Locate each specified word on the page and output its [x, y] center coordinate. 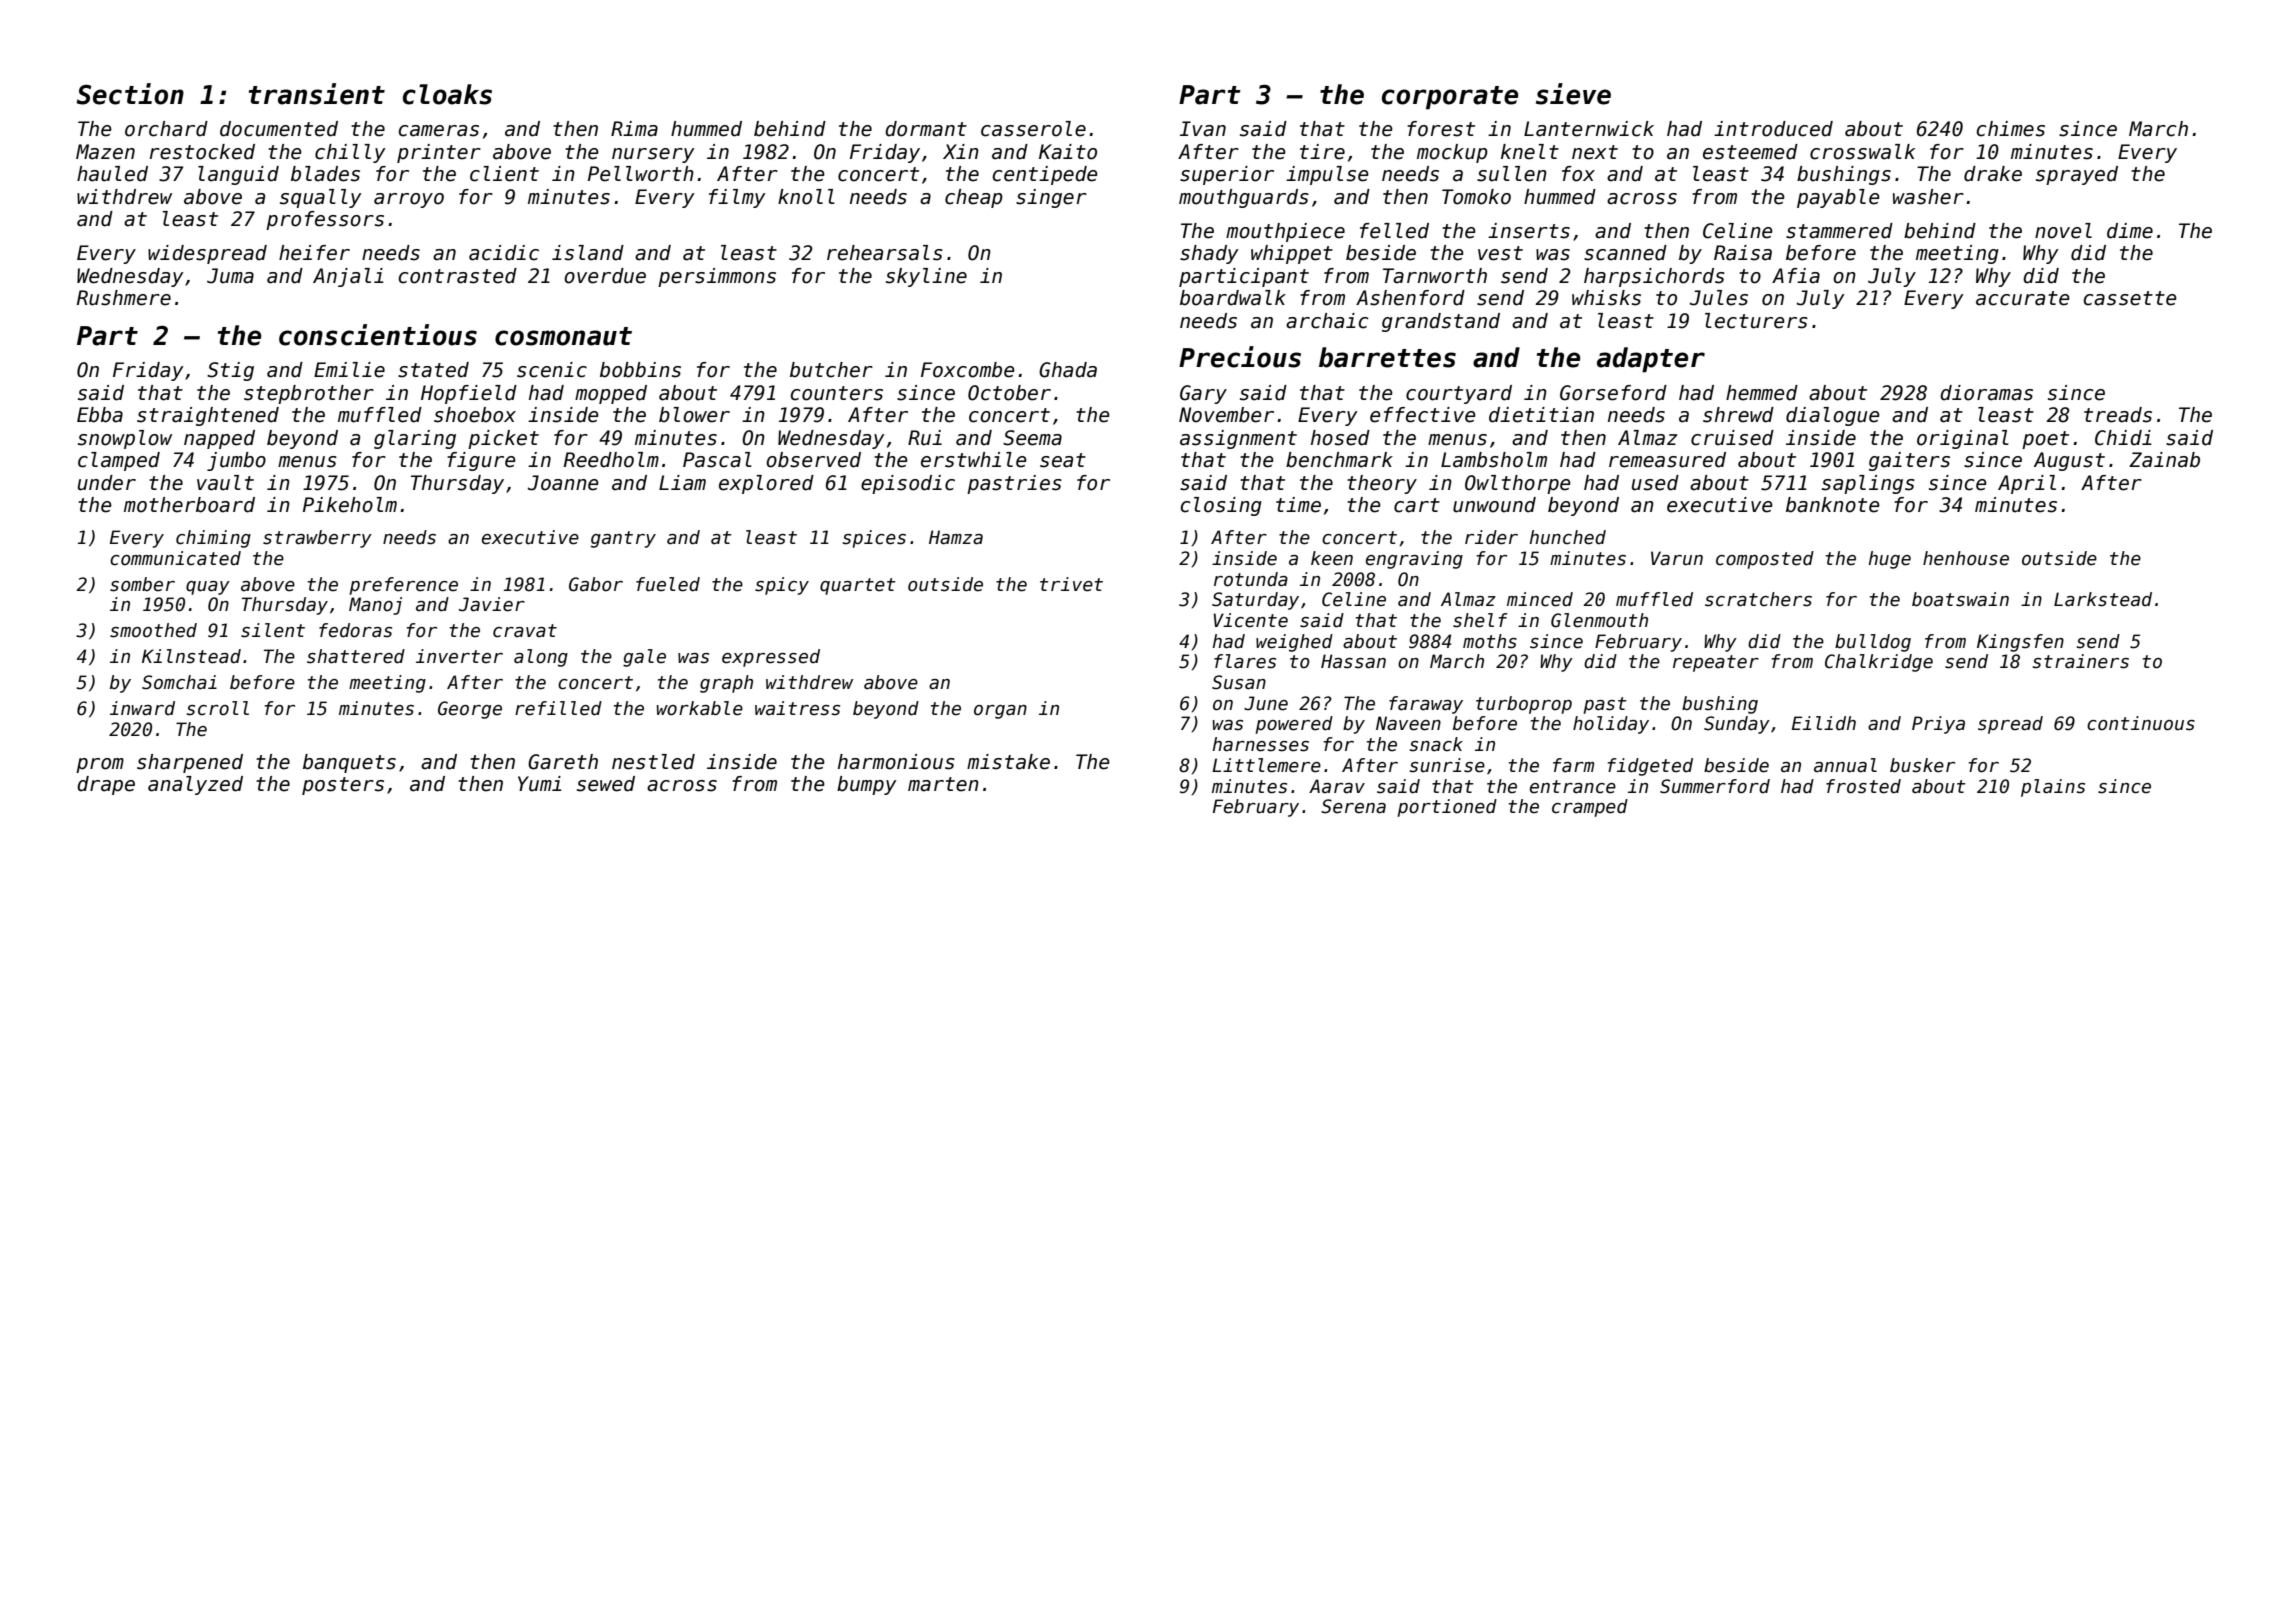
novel [2063, 231]
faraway [1426, 705]
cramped [1590, 808]
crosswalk [1862, 152]
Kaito [1068, 152]
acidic [504, 253]
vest [1500, 253]
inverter [459, 656]
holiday [1611, 725]
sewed [606, 784]
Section [130, 94]
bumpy [867, 785]
